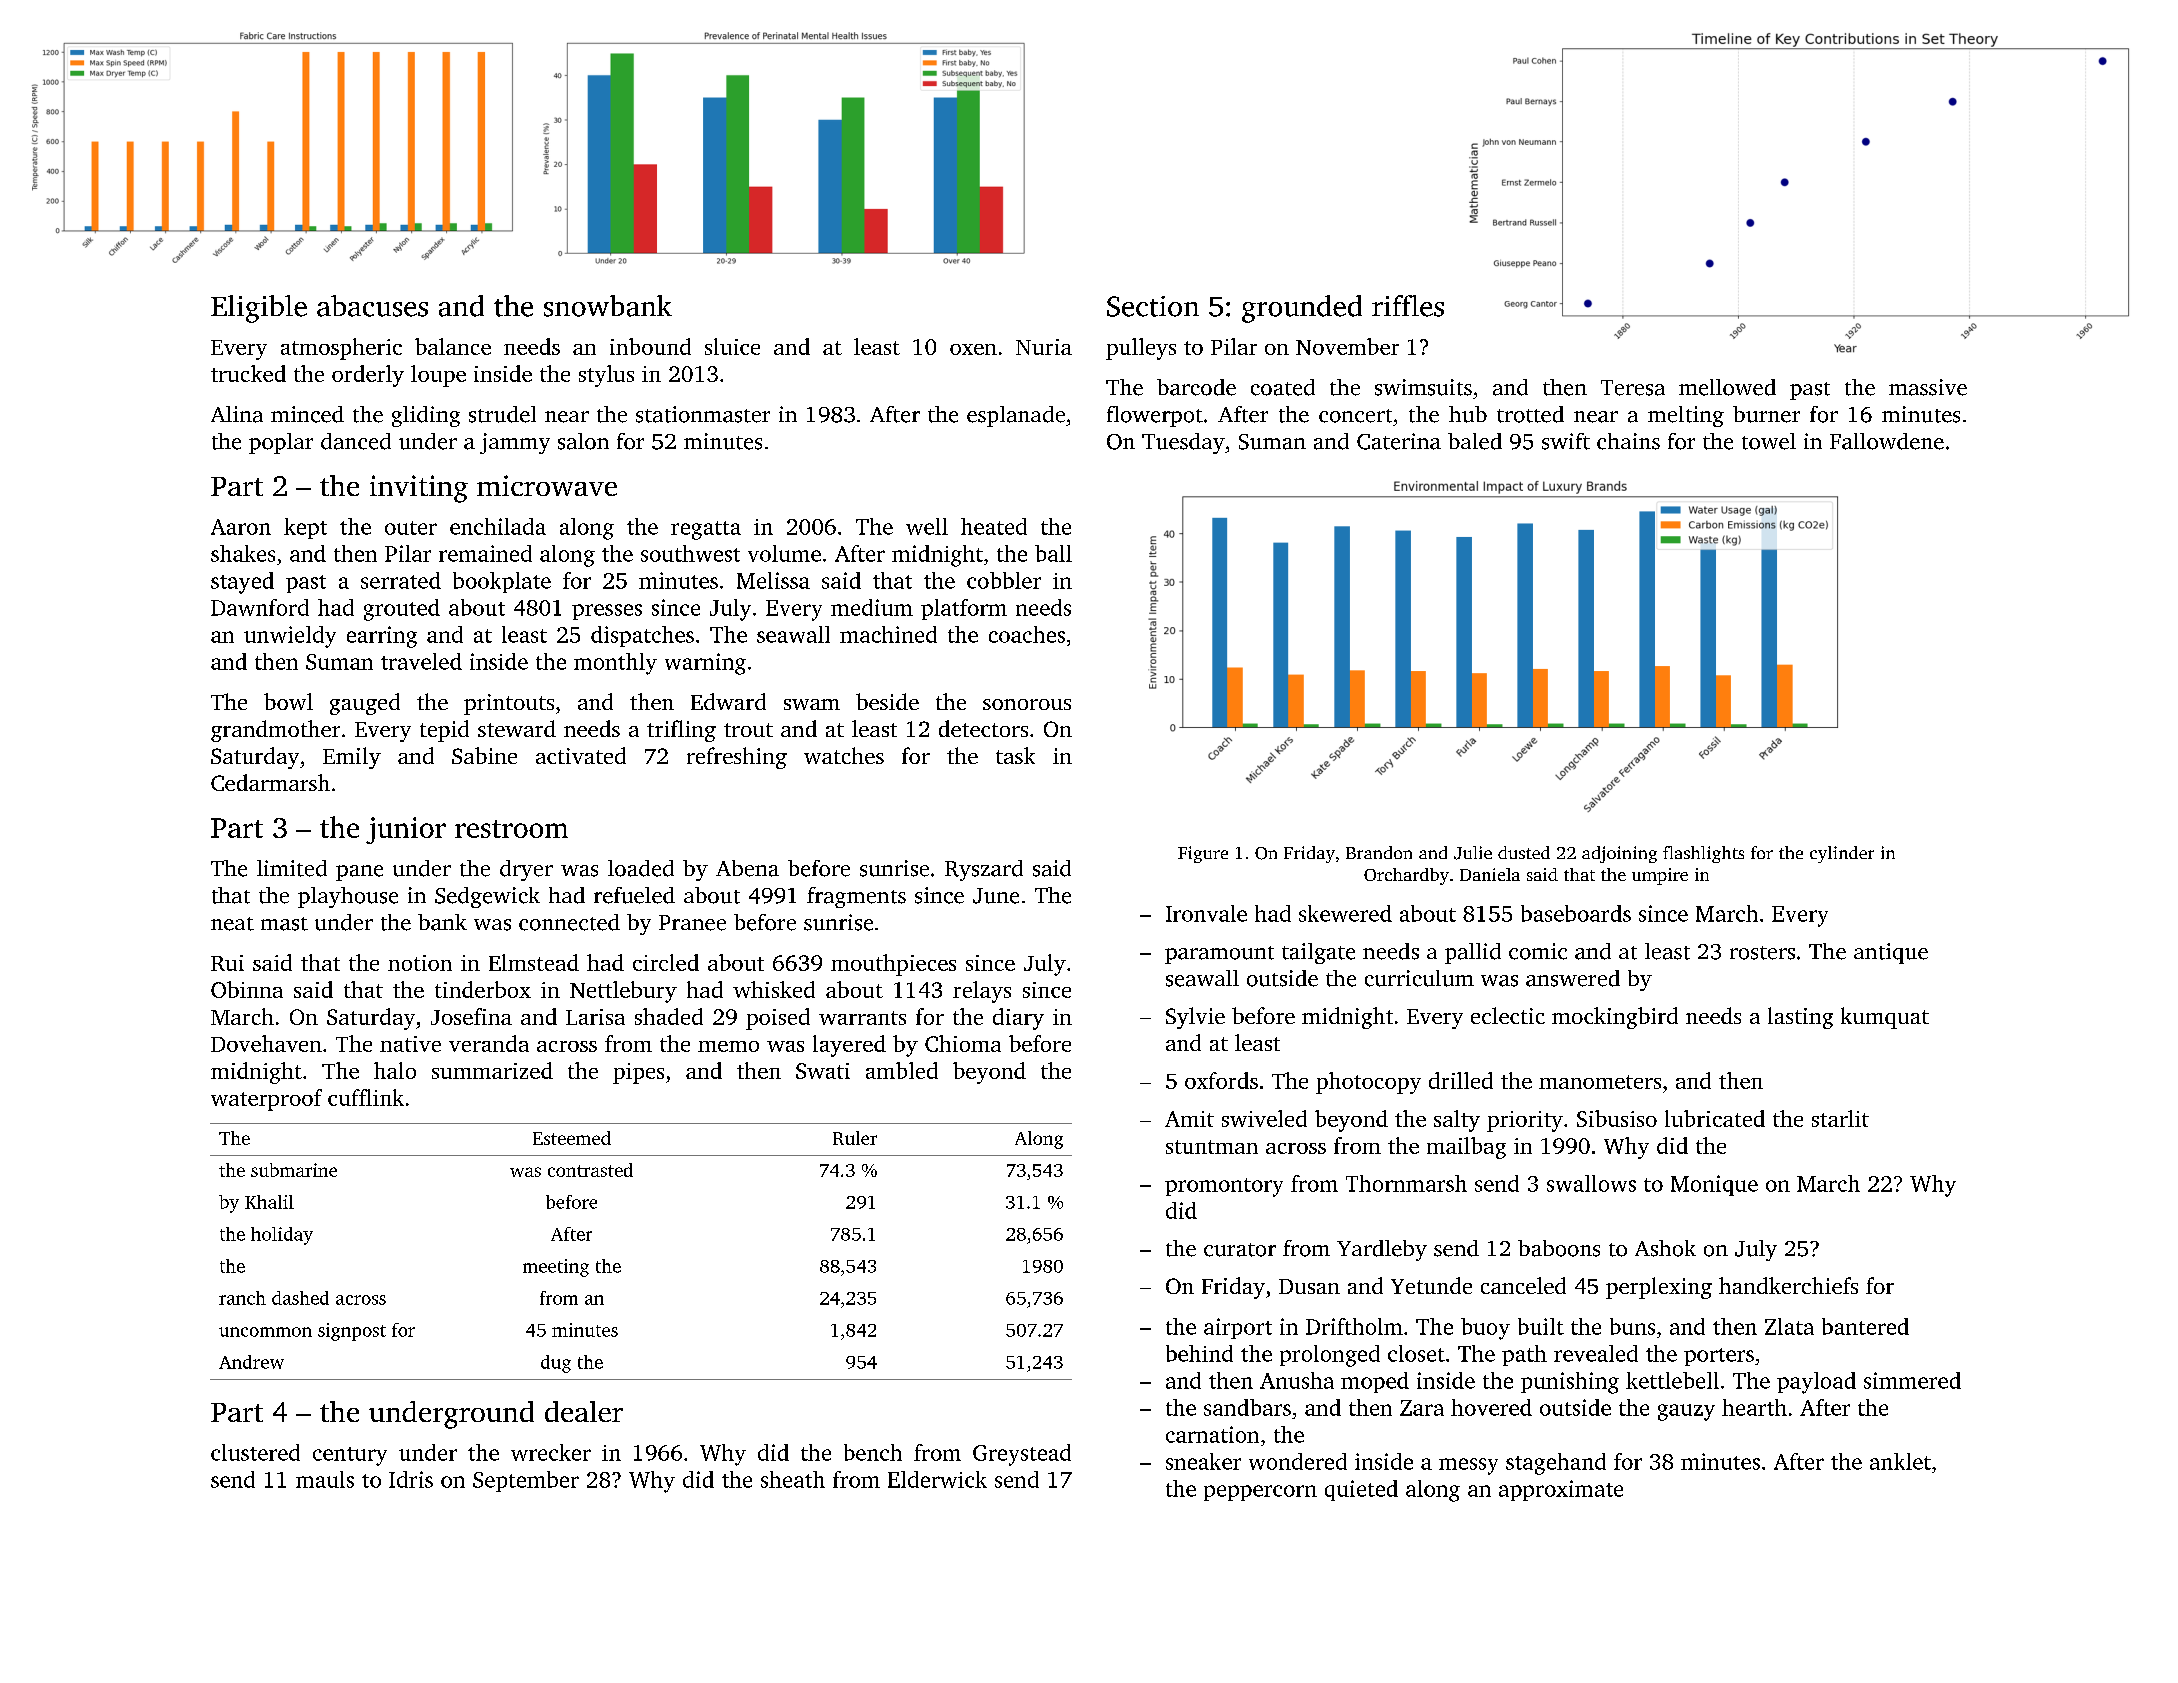 This screenshot has width=2178, height=1683. I want to click on starlit, so click(1840, 1118).
